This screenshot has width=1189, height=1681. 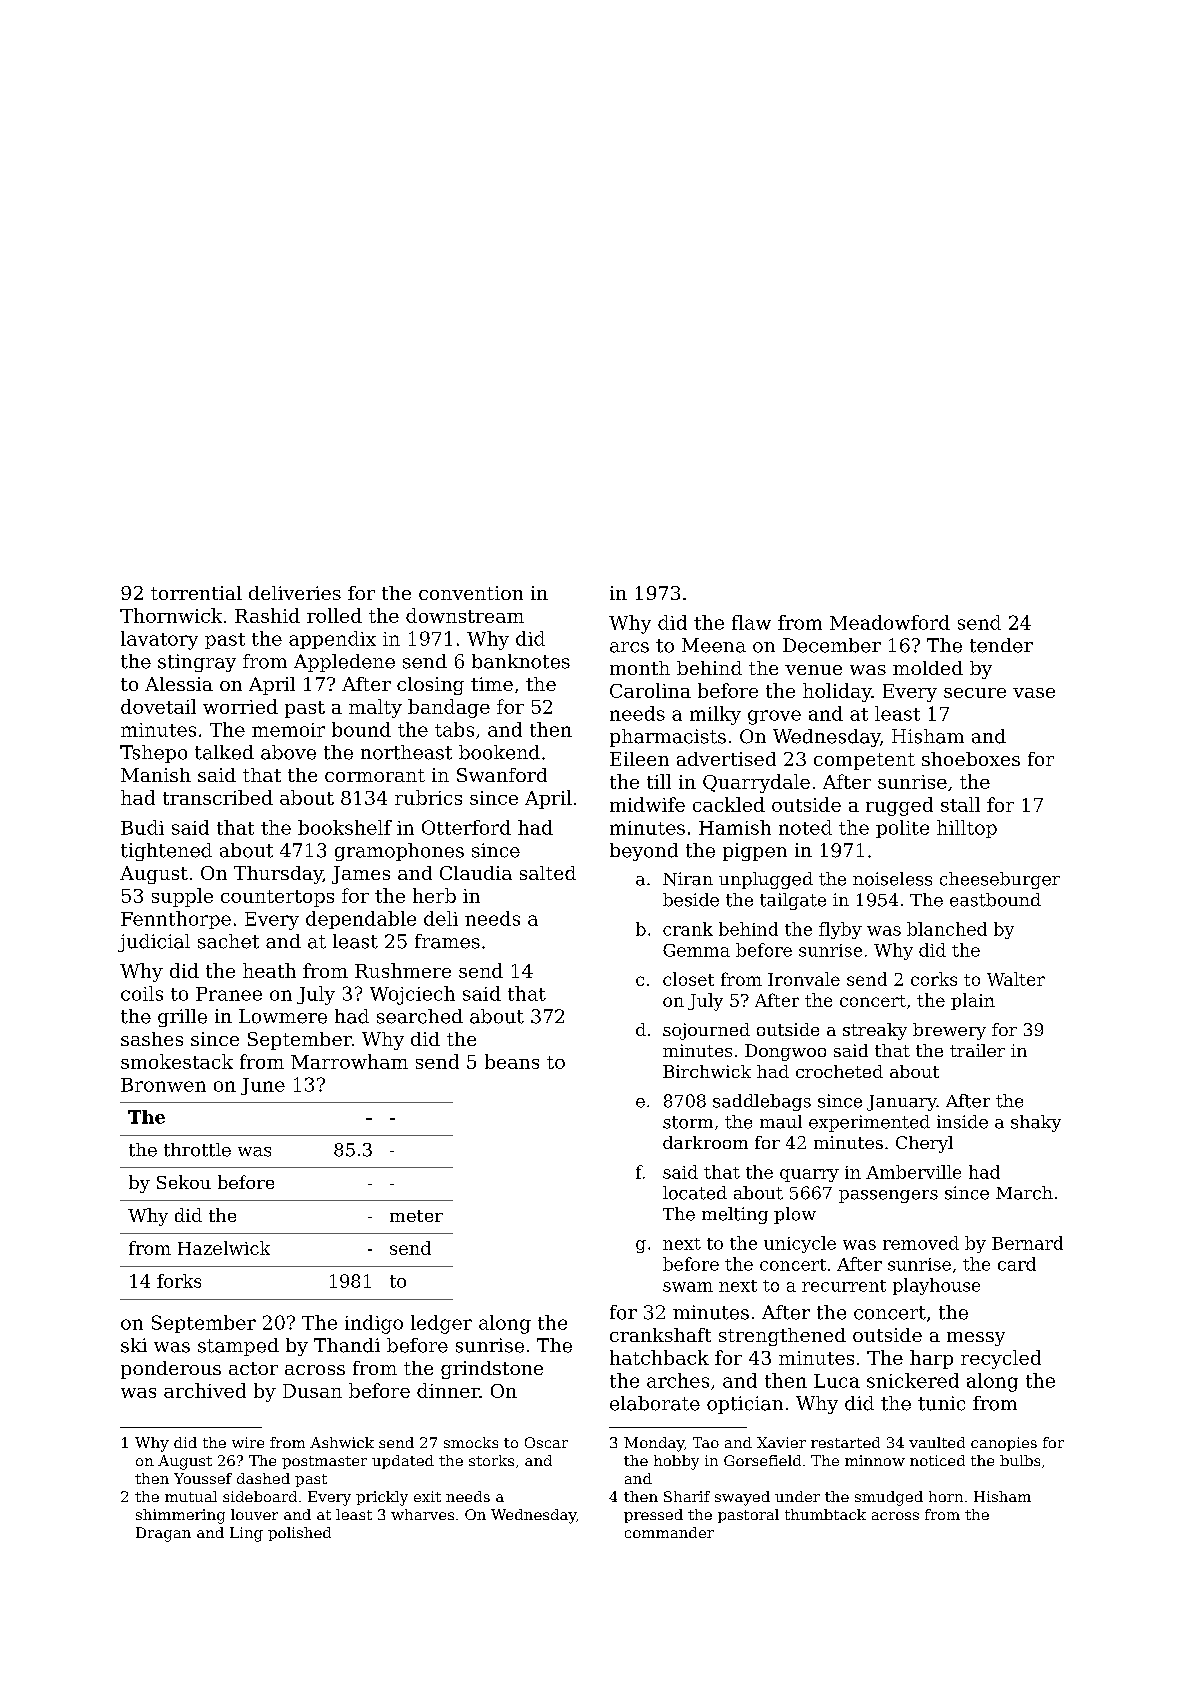 I want to click on torrential, so click(x=196, y=593).
